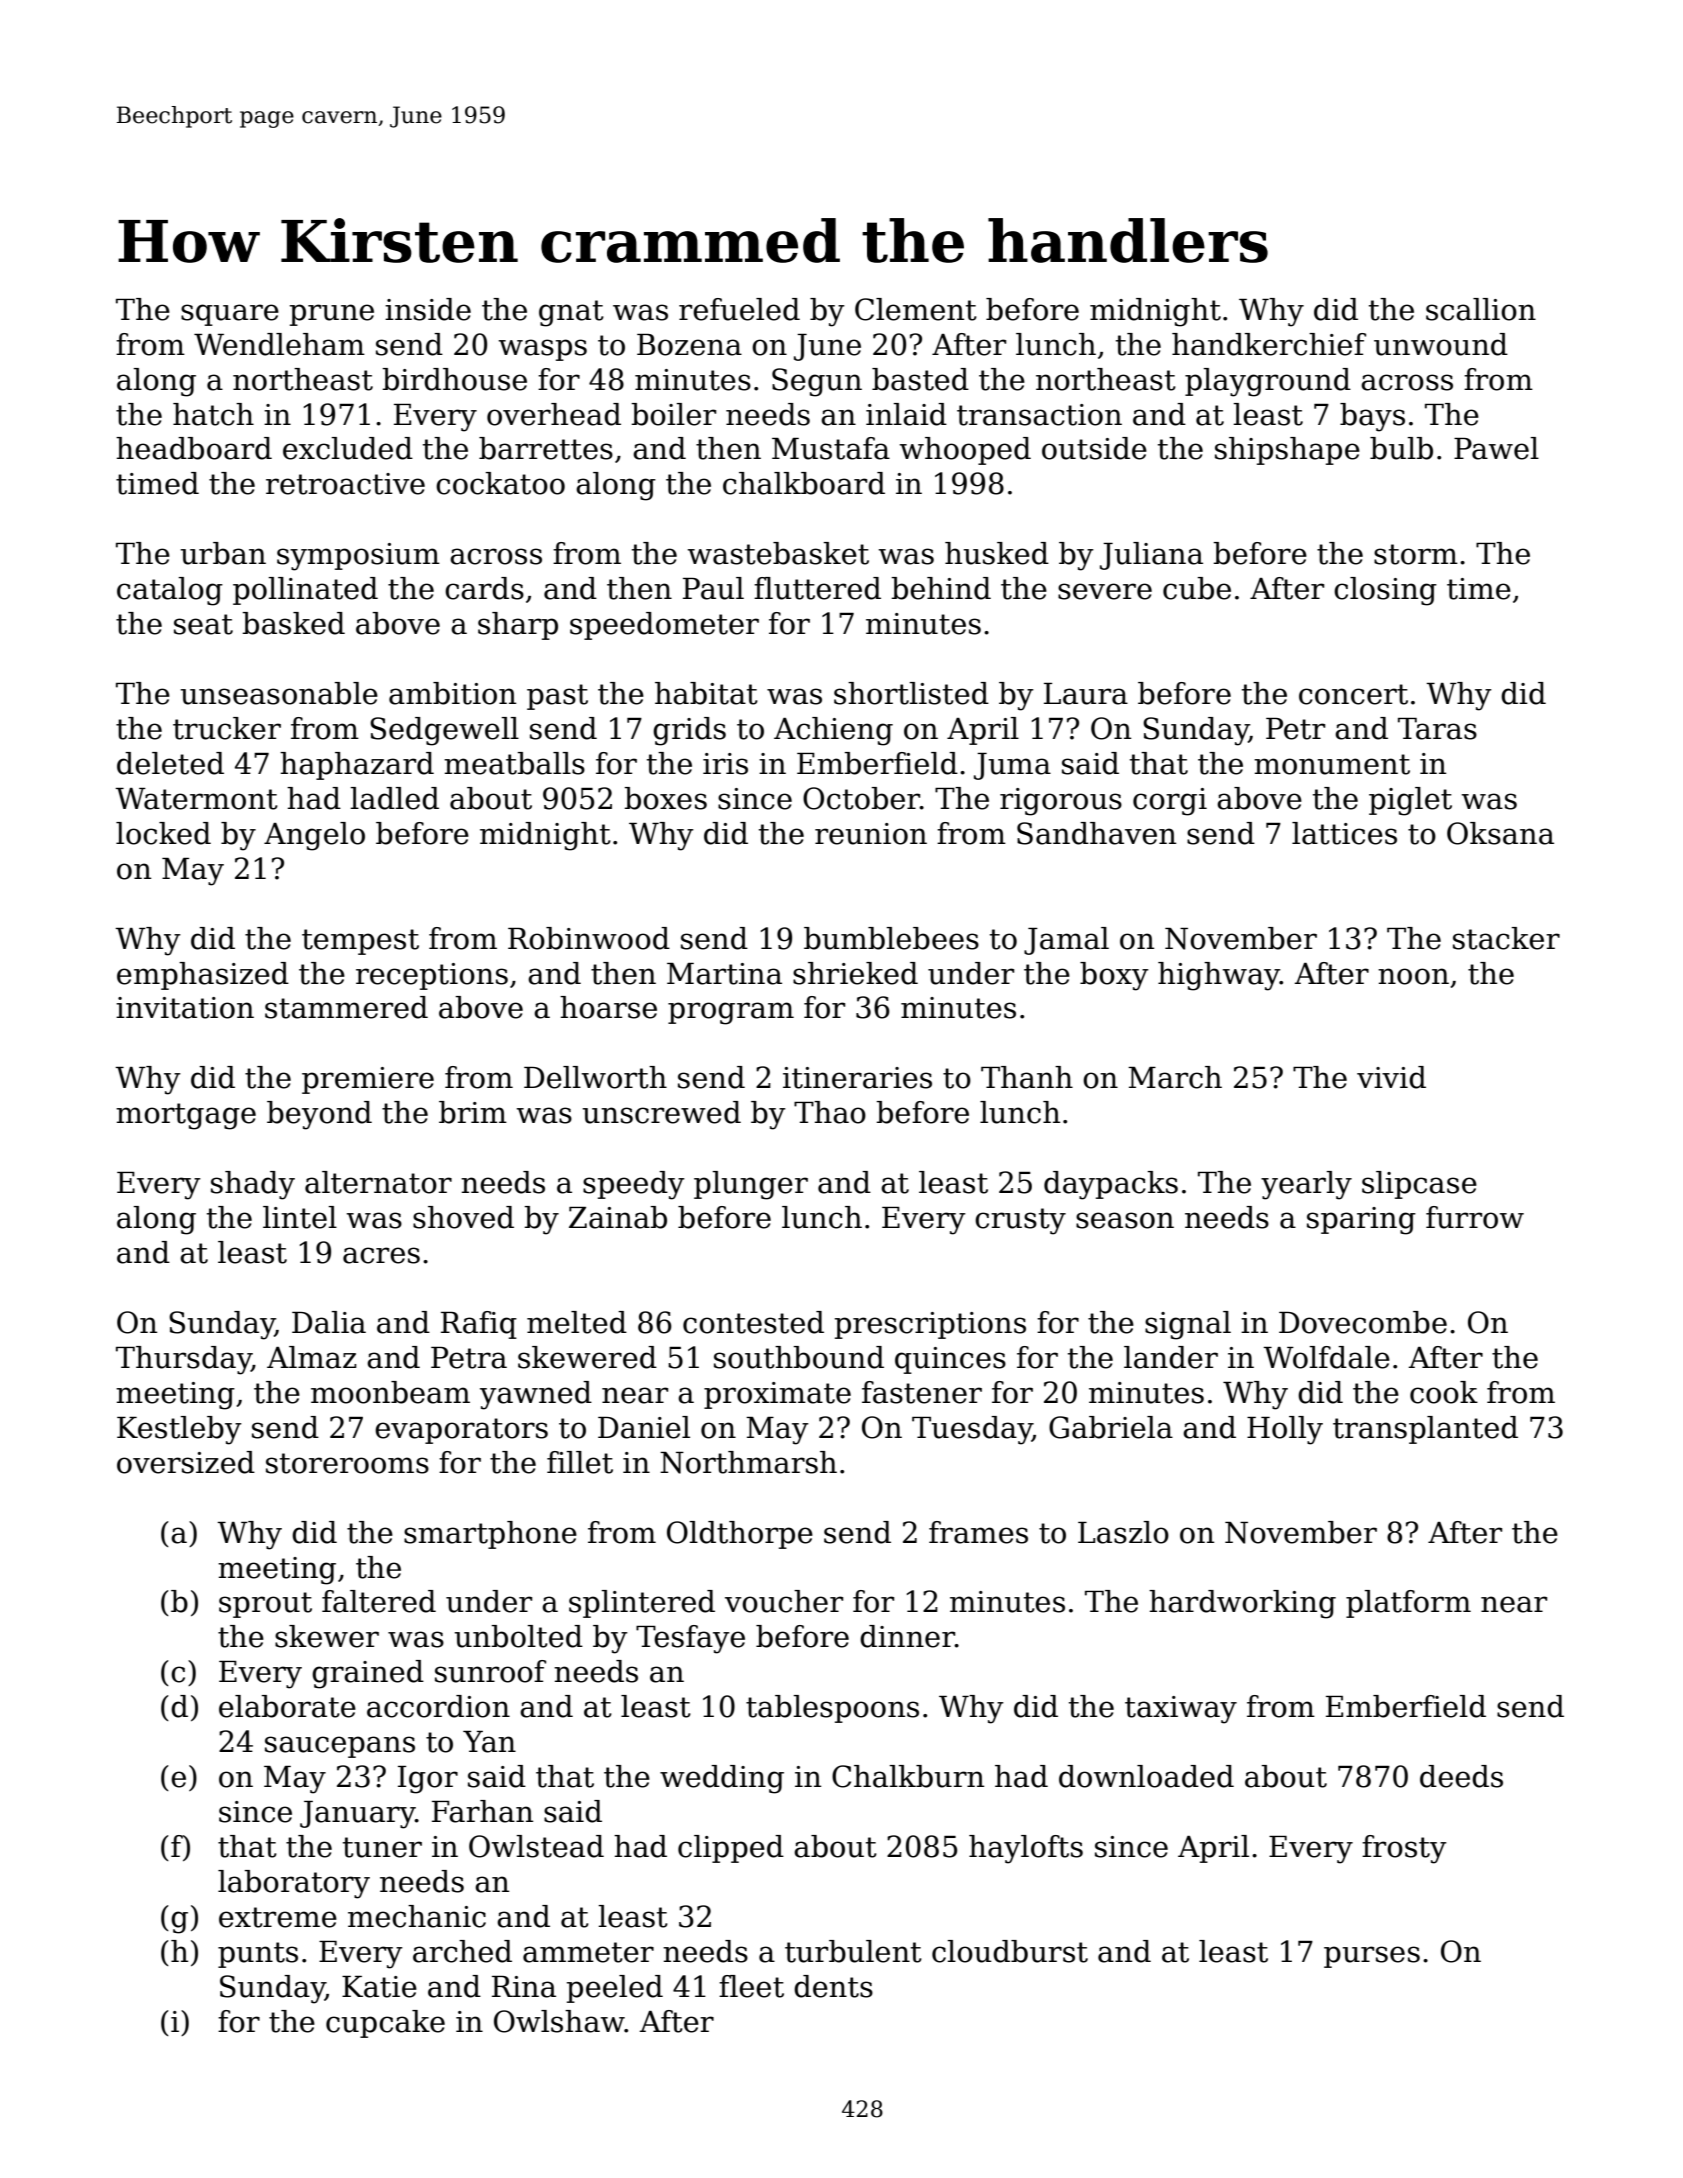 This screenshot has height=2178, width=1683. Describe the element at coordinates (857, 1078) in the screenshot. I see `itineraries` at that location.
